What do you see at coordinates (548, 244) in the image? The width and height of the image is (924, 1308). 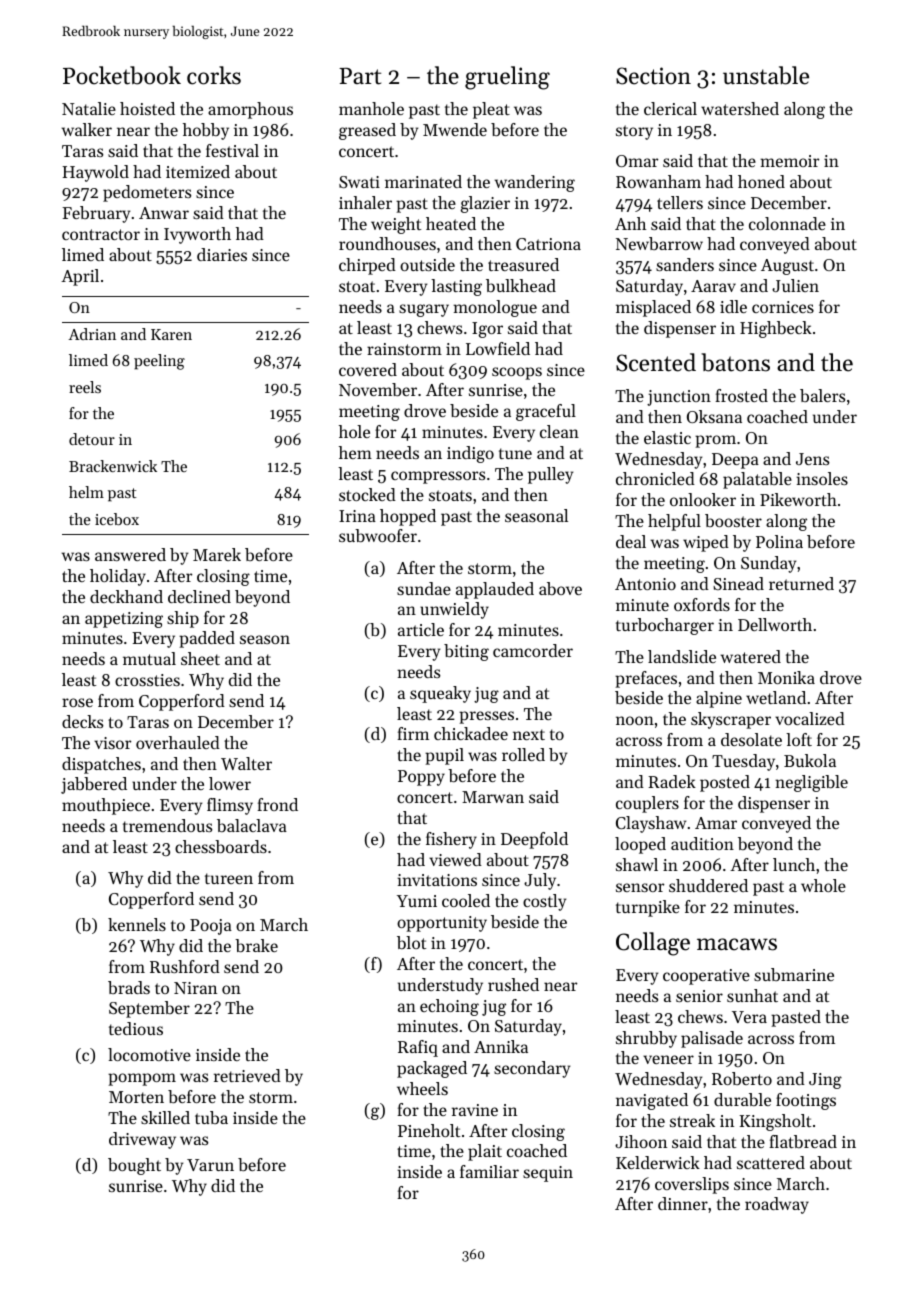 I see `Catriona` at bounding box center [548, 244].
